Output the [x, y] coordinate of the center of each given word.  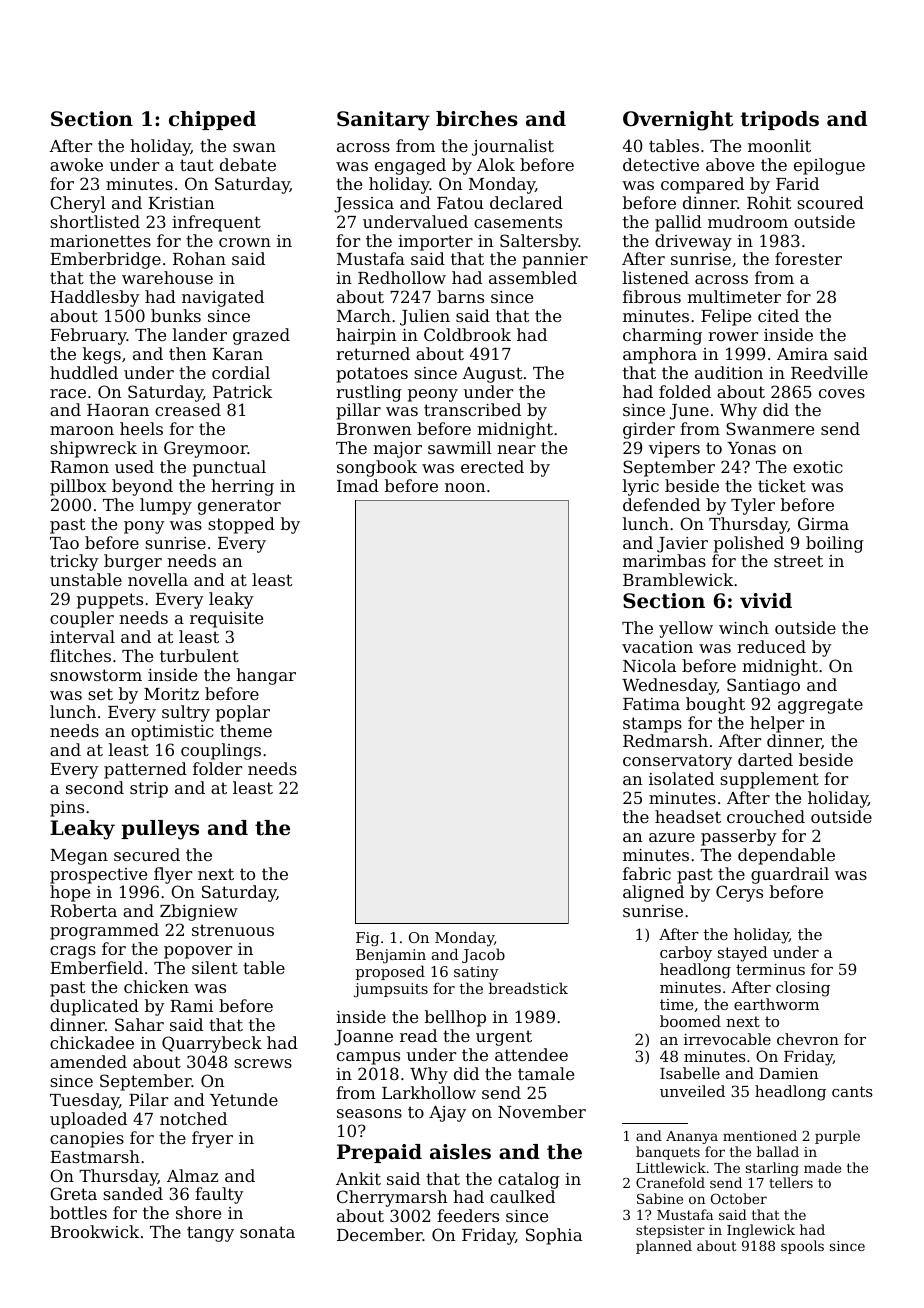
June [689, 412]
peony [433, 395]
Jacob [483, 955]
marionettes [100, 241]
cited [778, 315]
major [397, 450]
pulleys [160, 830]
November [542, 1111]
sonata [267, 1232]
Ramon [79, 467]
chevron [808, 1039]
